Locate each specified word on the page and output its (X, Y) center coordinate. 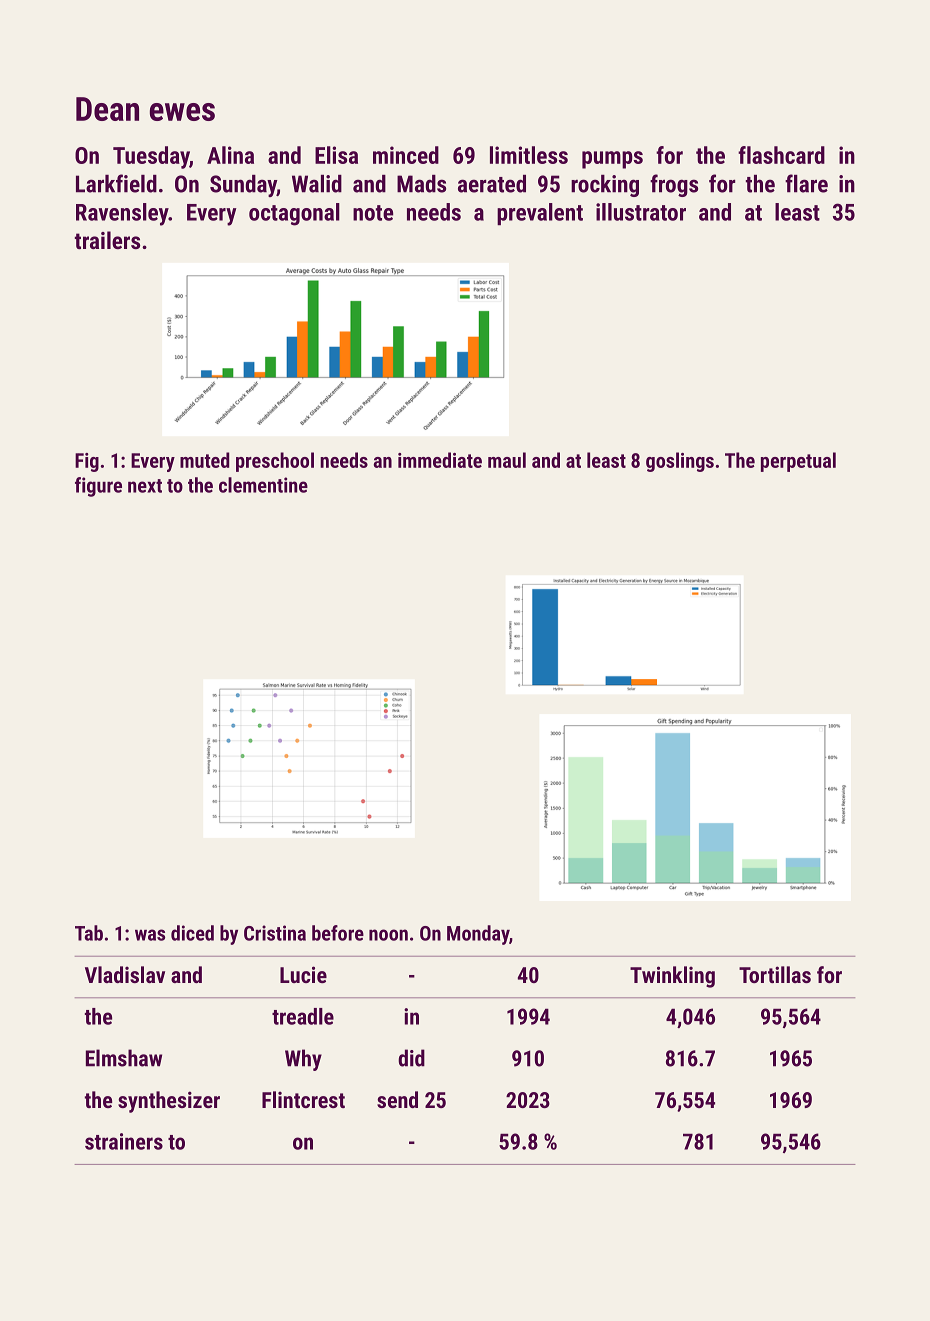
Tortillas (775, 974)
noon (388, 935)
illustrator (641, 212)
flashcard (781, 155)
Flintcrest (303, 1099)
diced (192, 933)
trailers (107, 240)
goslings (680, 462)
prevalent (540, 214)
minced (406, 155)
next (145, 486)
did (411, 1058)
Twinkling (672, 977)
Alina (230, 155)
